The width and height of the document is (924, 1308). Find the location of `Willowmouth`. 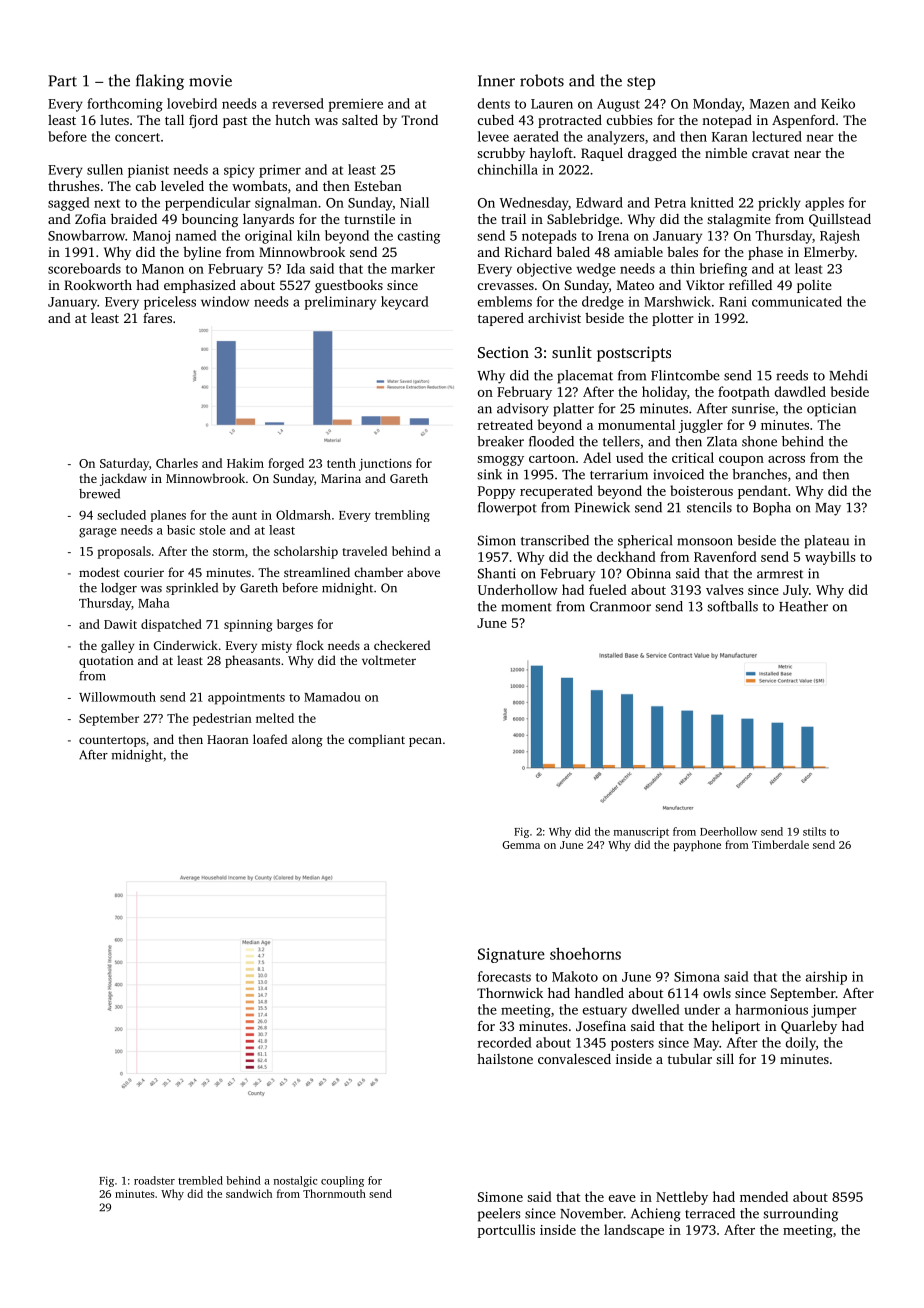

Willowmouth is located at coordinates (117, 697).
